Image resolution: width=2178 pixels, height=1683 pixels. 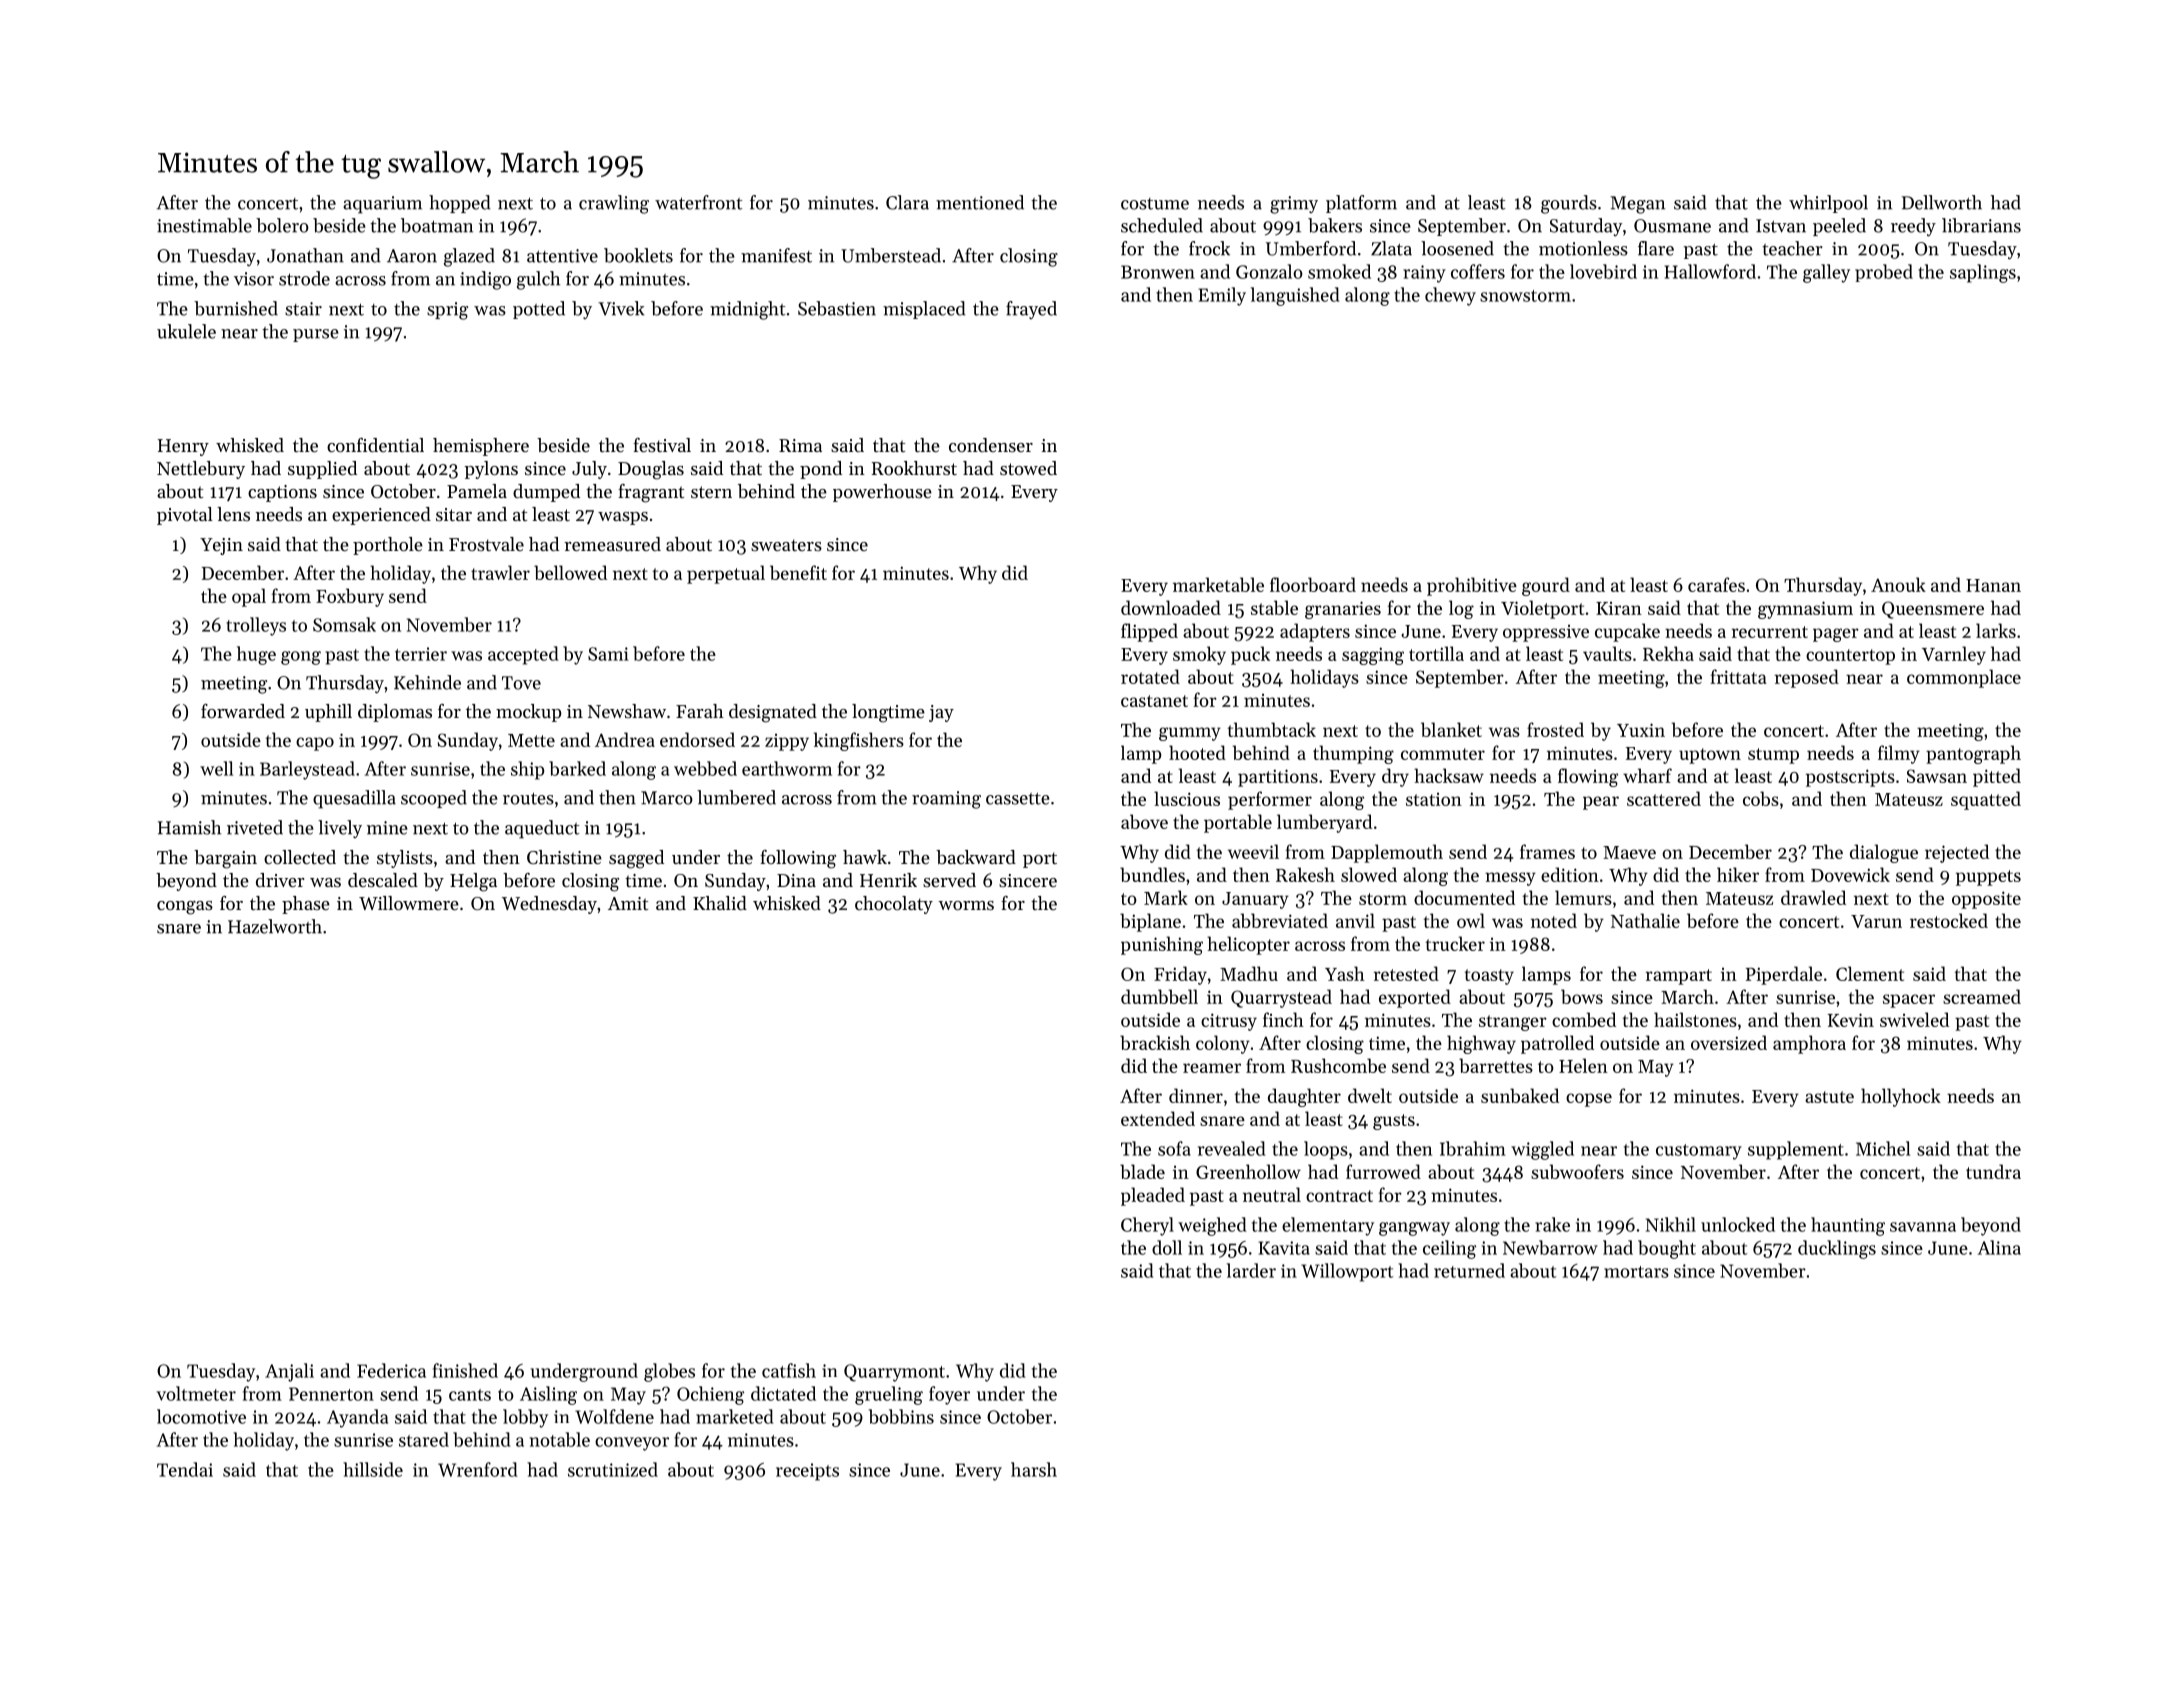 I want to click on Yejin, so click(x=221, y=546).
